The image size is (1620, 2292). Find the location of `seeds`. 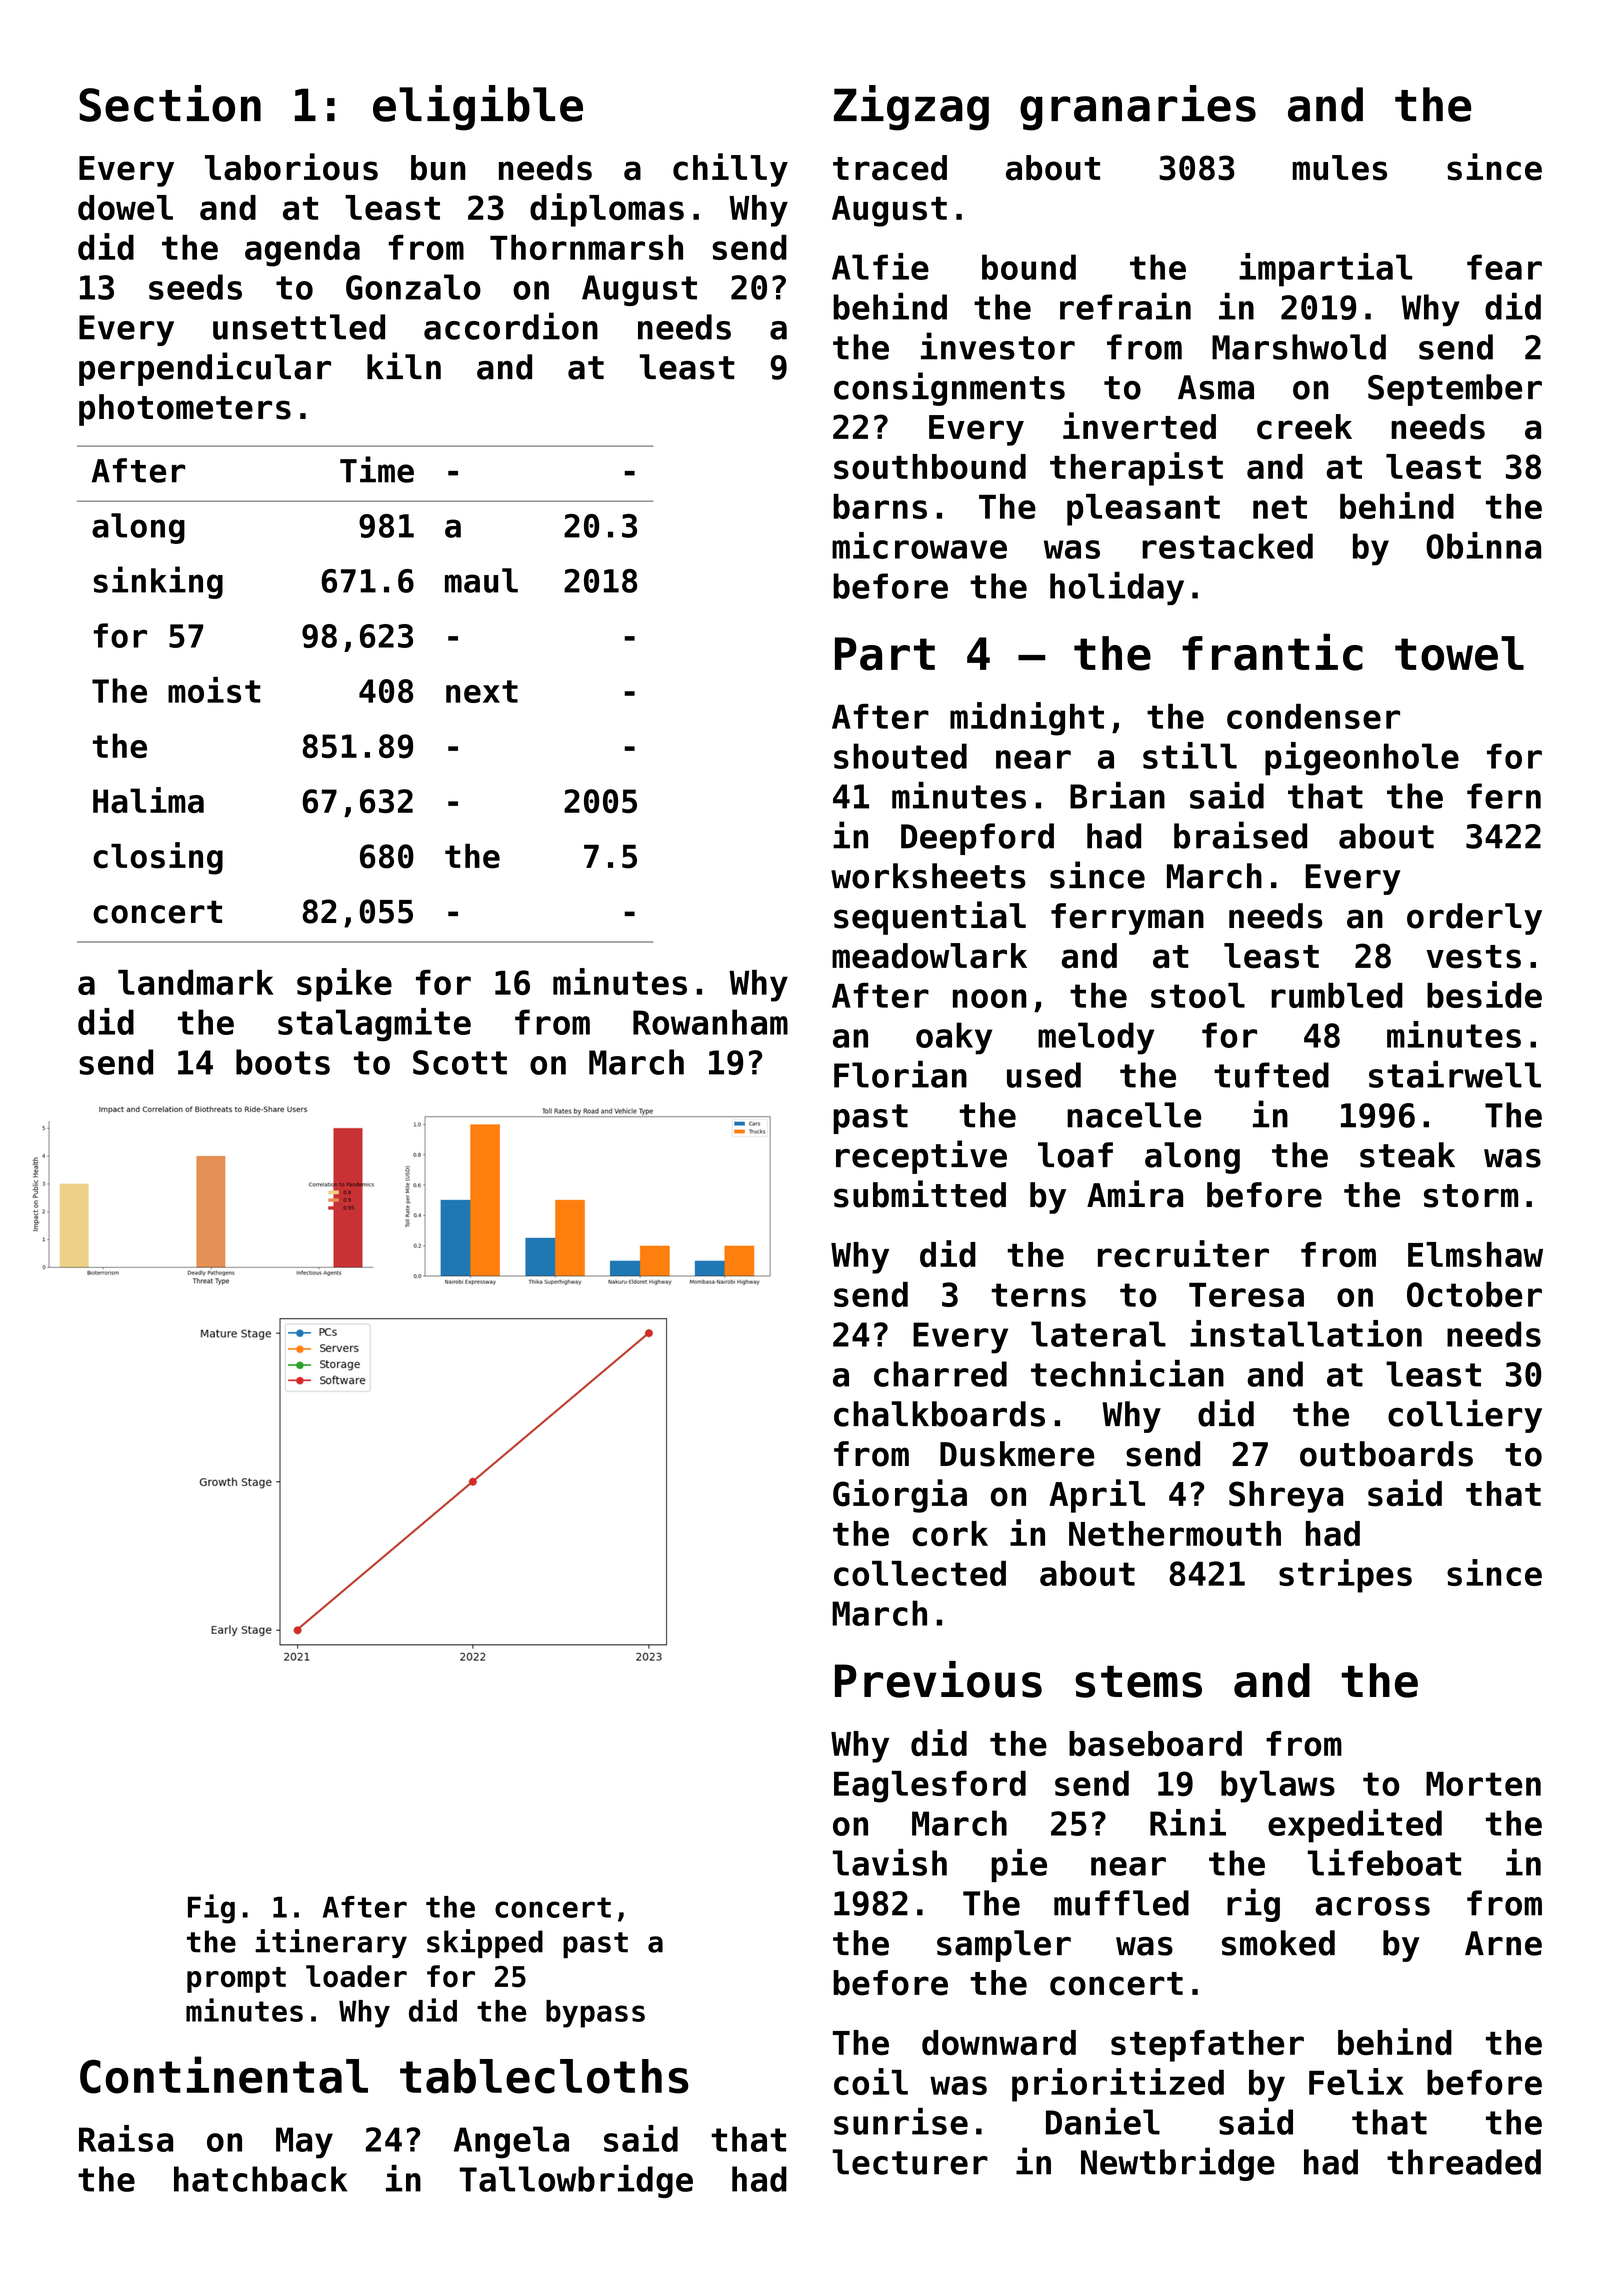

seeds is located at coordinates (195, 287).
